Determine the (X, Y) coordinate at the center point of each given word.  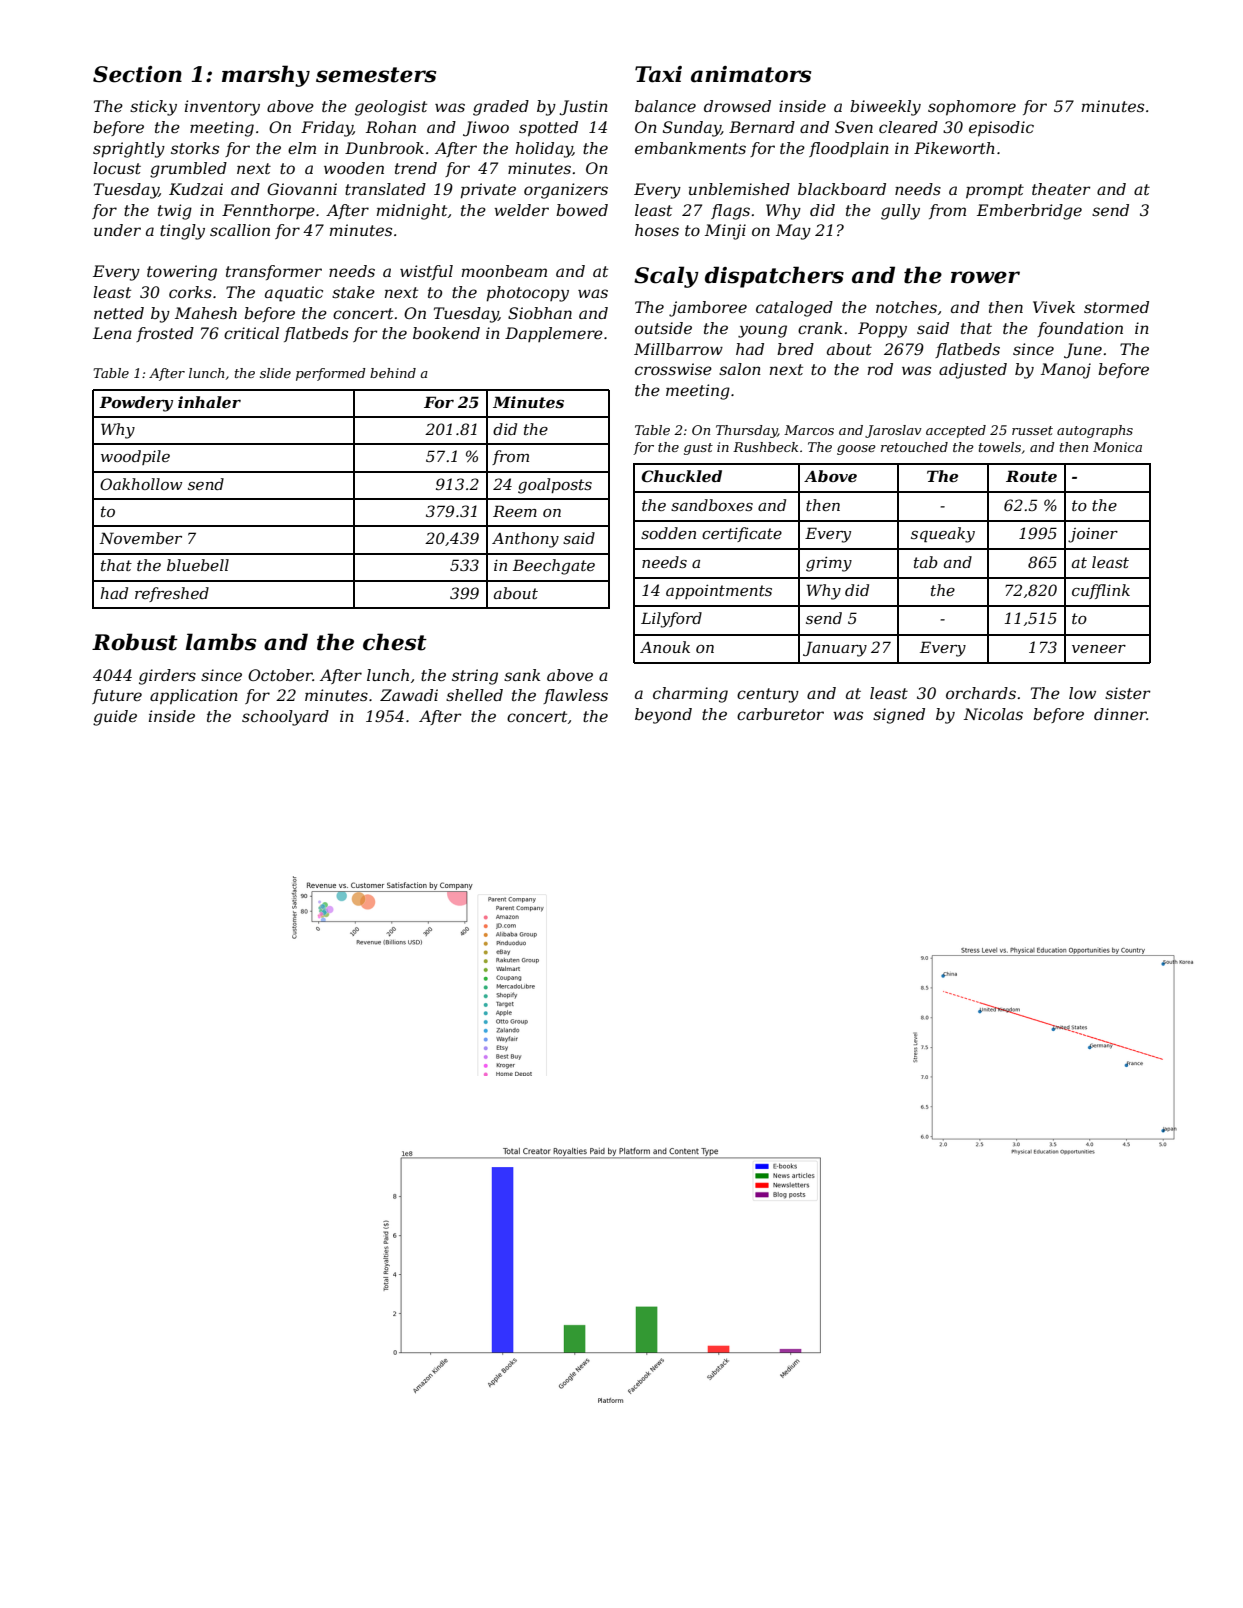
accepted (956, 431)
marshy (266, 76)
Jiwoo (486, 129)
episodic (1001, 129)
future (117, 696)
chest (395, 642)
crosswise (673, 369)
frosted (165, 334)
